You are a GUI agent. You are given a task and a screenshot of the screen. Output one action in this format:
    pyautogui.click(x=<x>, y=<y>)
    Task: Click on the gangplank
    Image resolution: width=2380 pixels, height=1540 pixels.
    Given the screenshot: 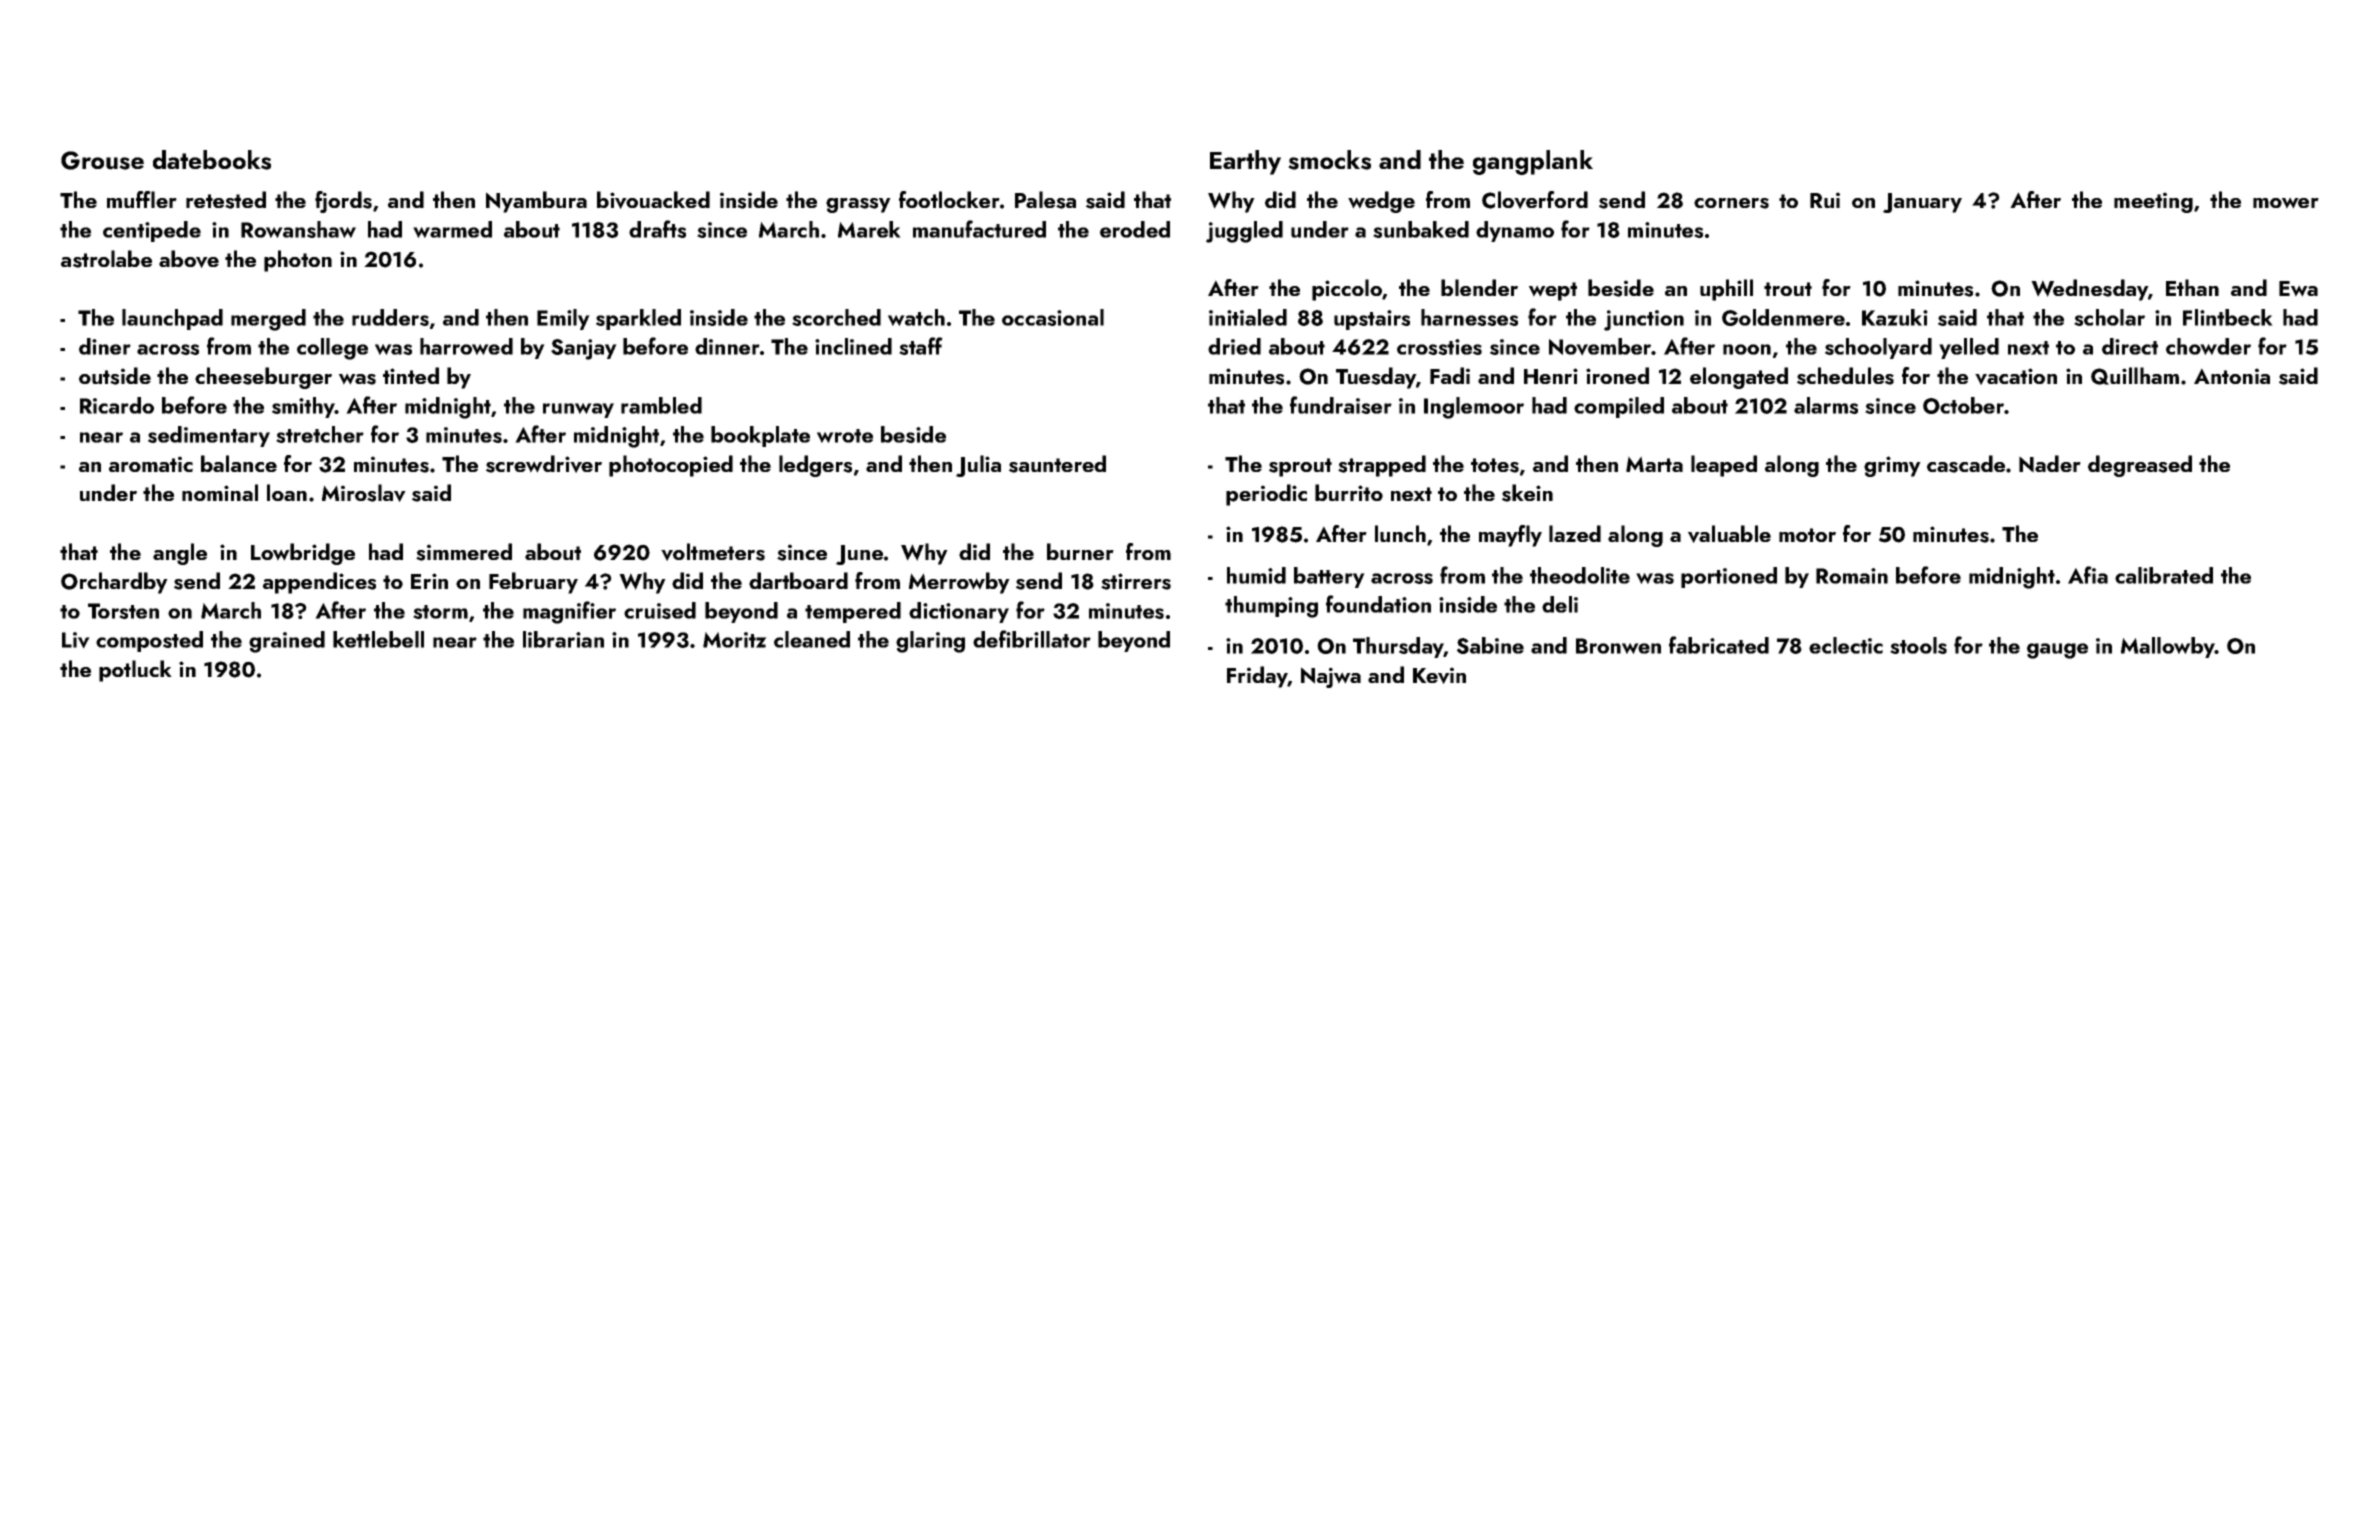 What is the action you would take?
    pyautogui.click(x=1533, y=162)
